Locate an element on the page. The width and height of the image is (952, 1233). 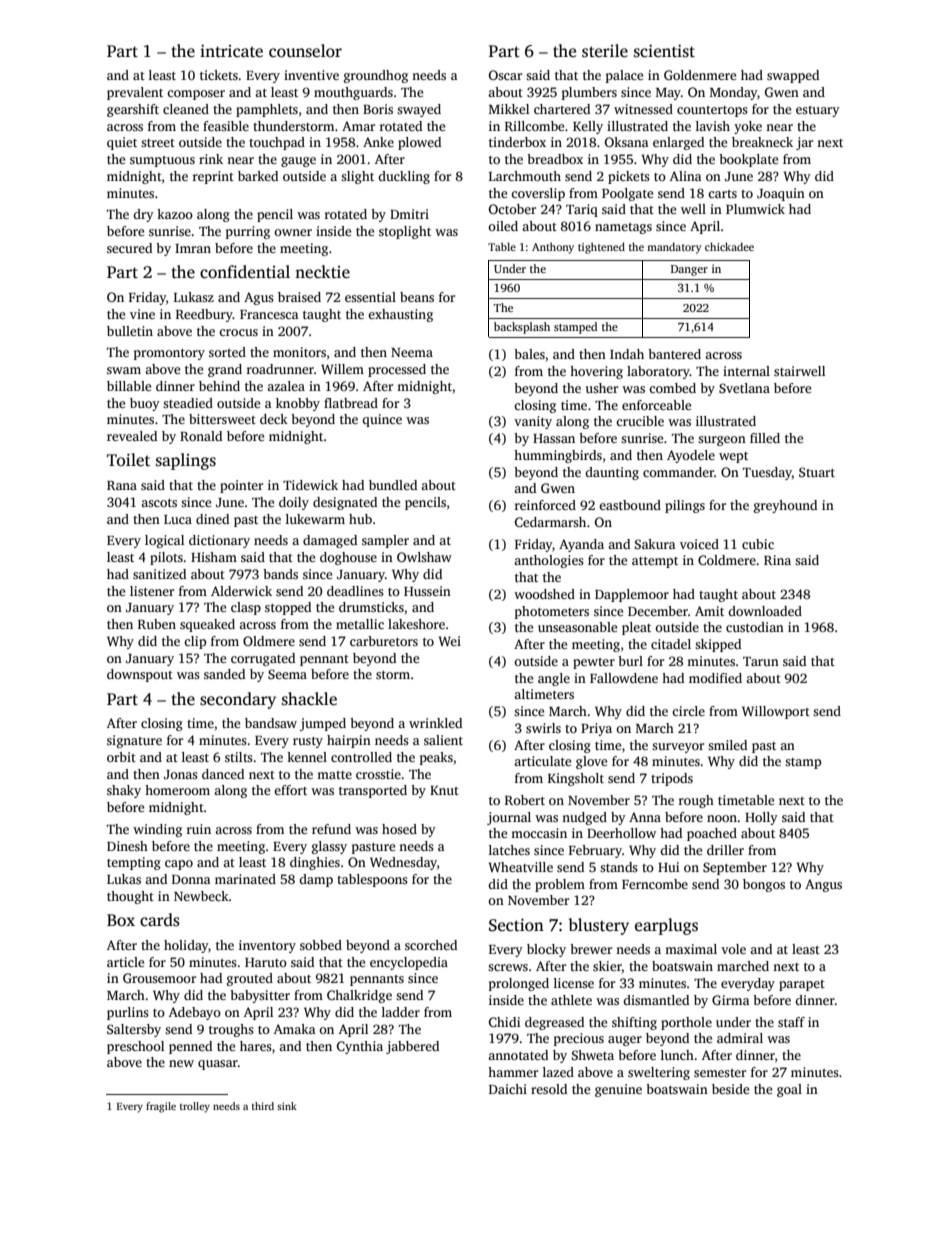
breadbox is located at coordinates (555, 159).
